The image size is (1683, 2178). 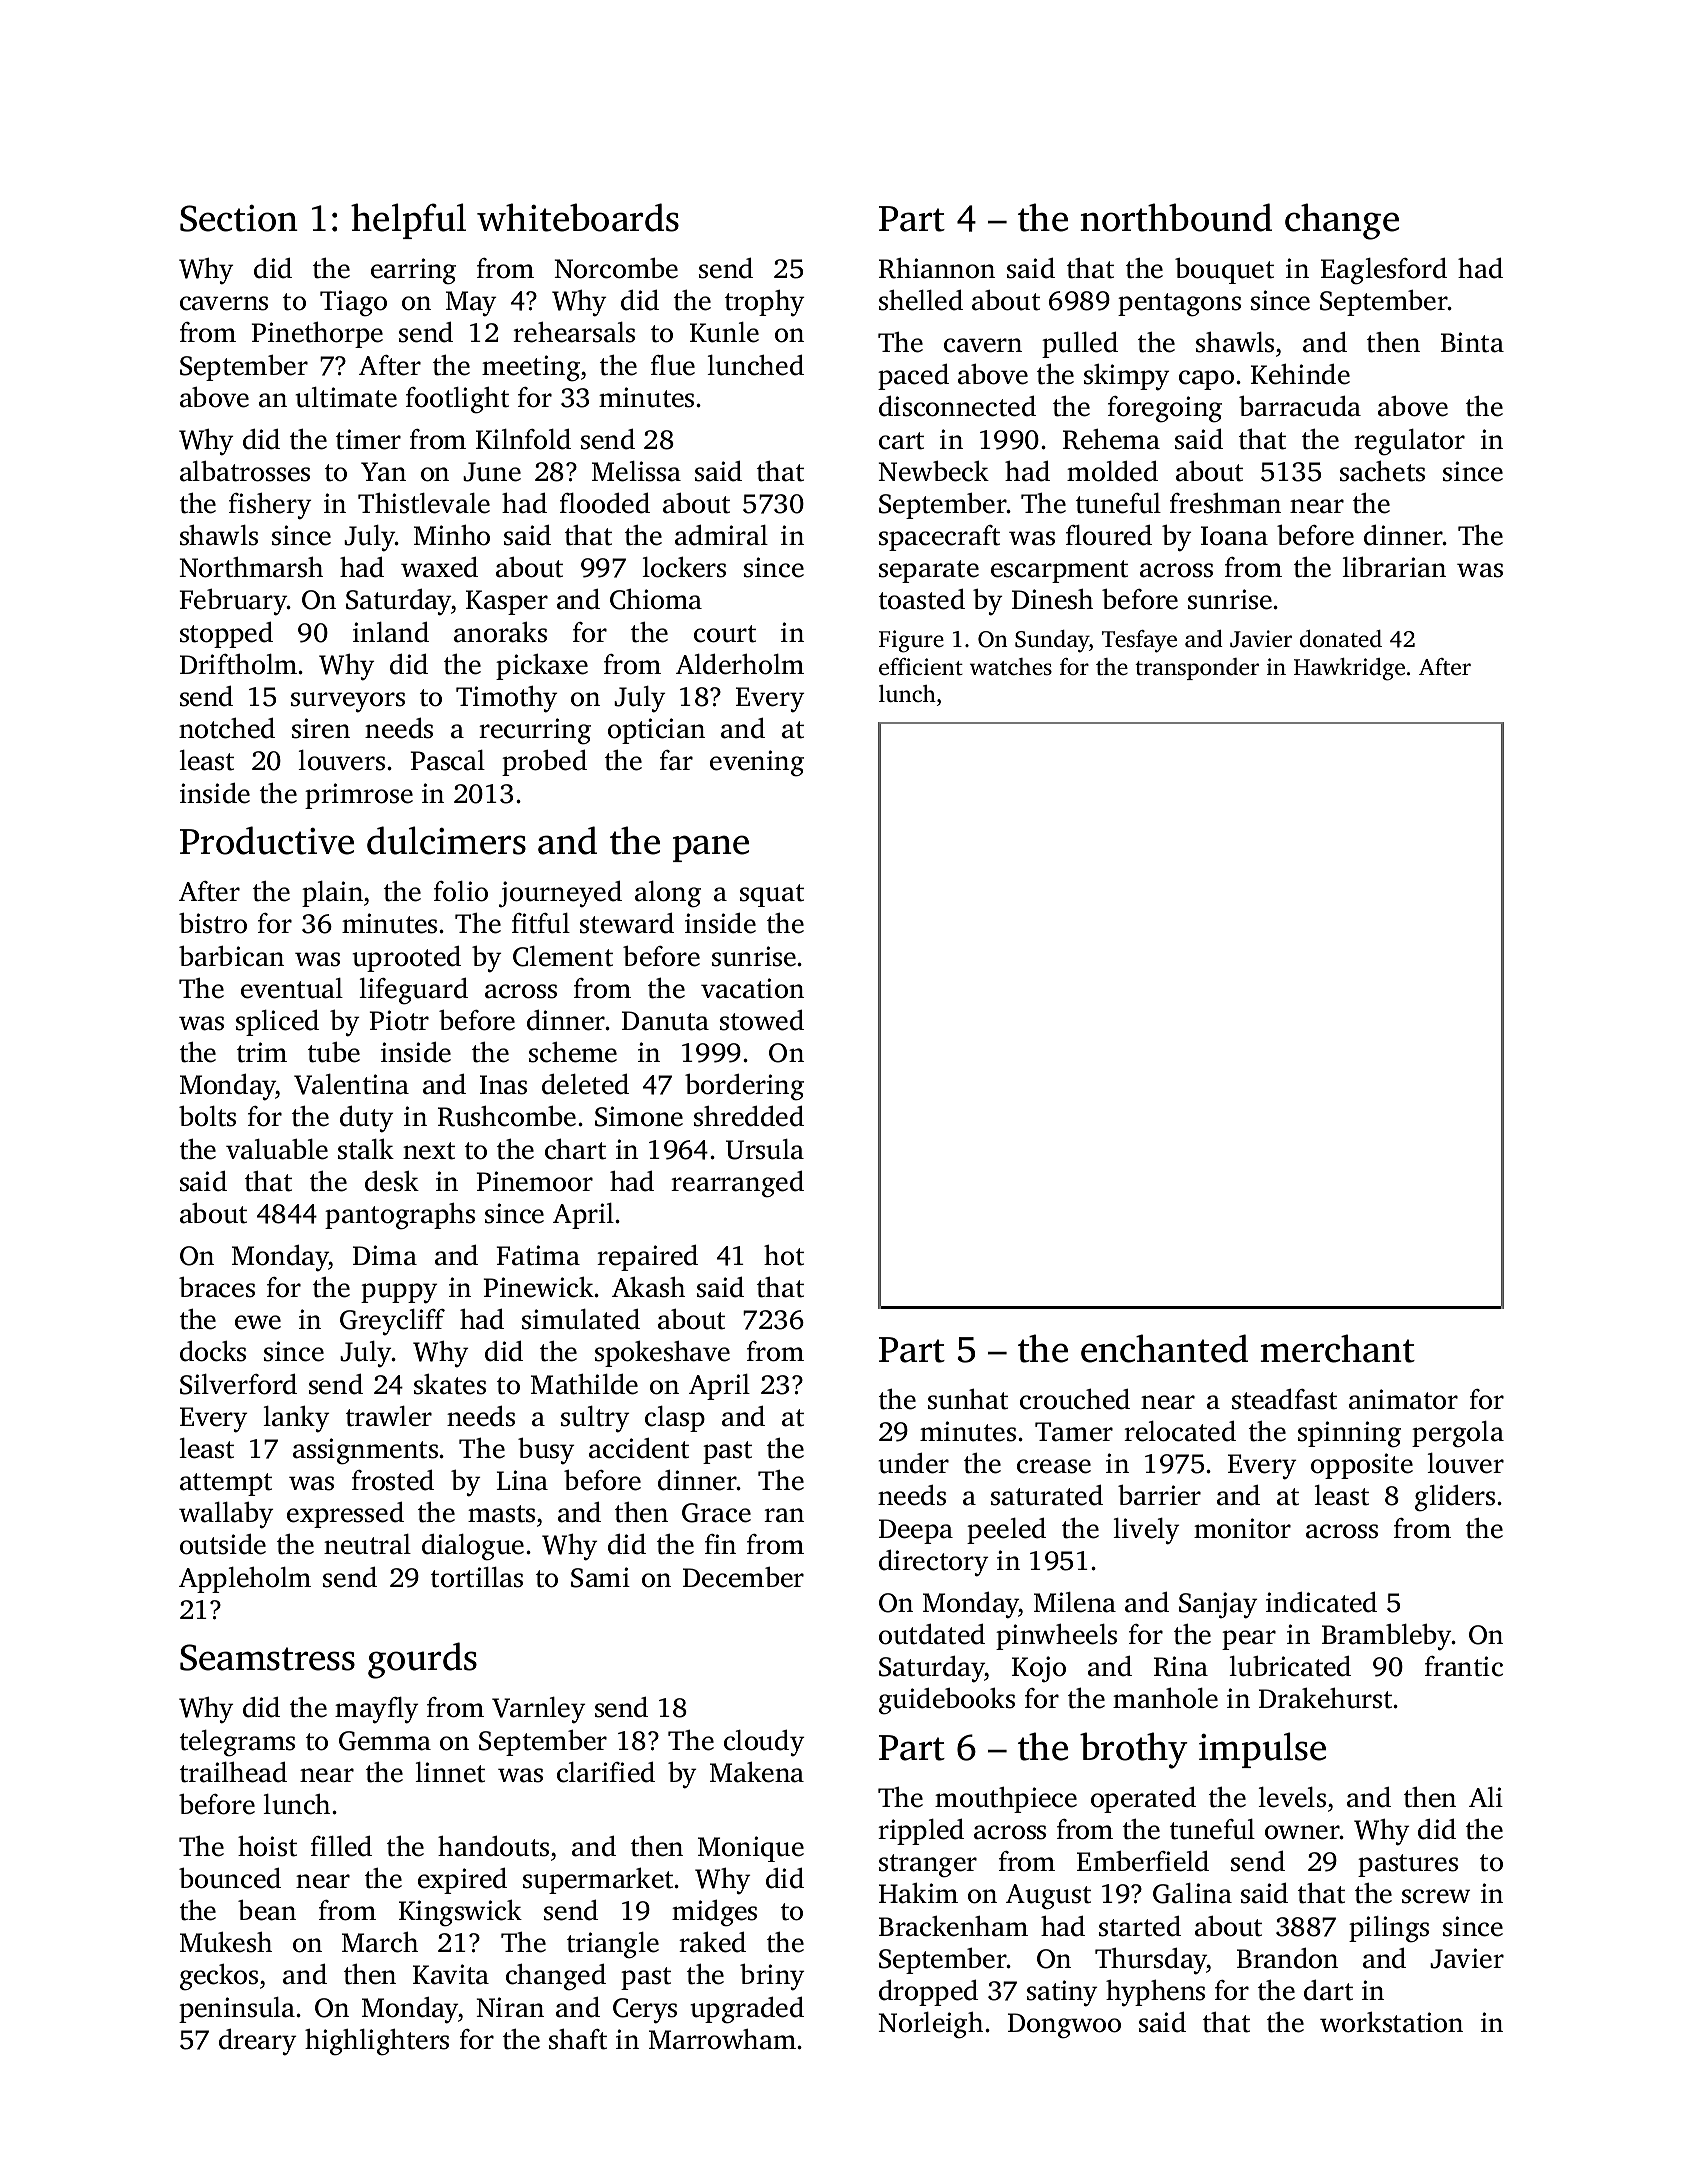 What do you see at coordinates (1349, 669) in the page?
I see `Hawkridge` at bounding box center [1349, 669].
